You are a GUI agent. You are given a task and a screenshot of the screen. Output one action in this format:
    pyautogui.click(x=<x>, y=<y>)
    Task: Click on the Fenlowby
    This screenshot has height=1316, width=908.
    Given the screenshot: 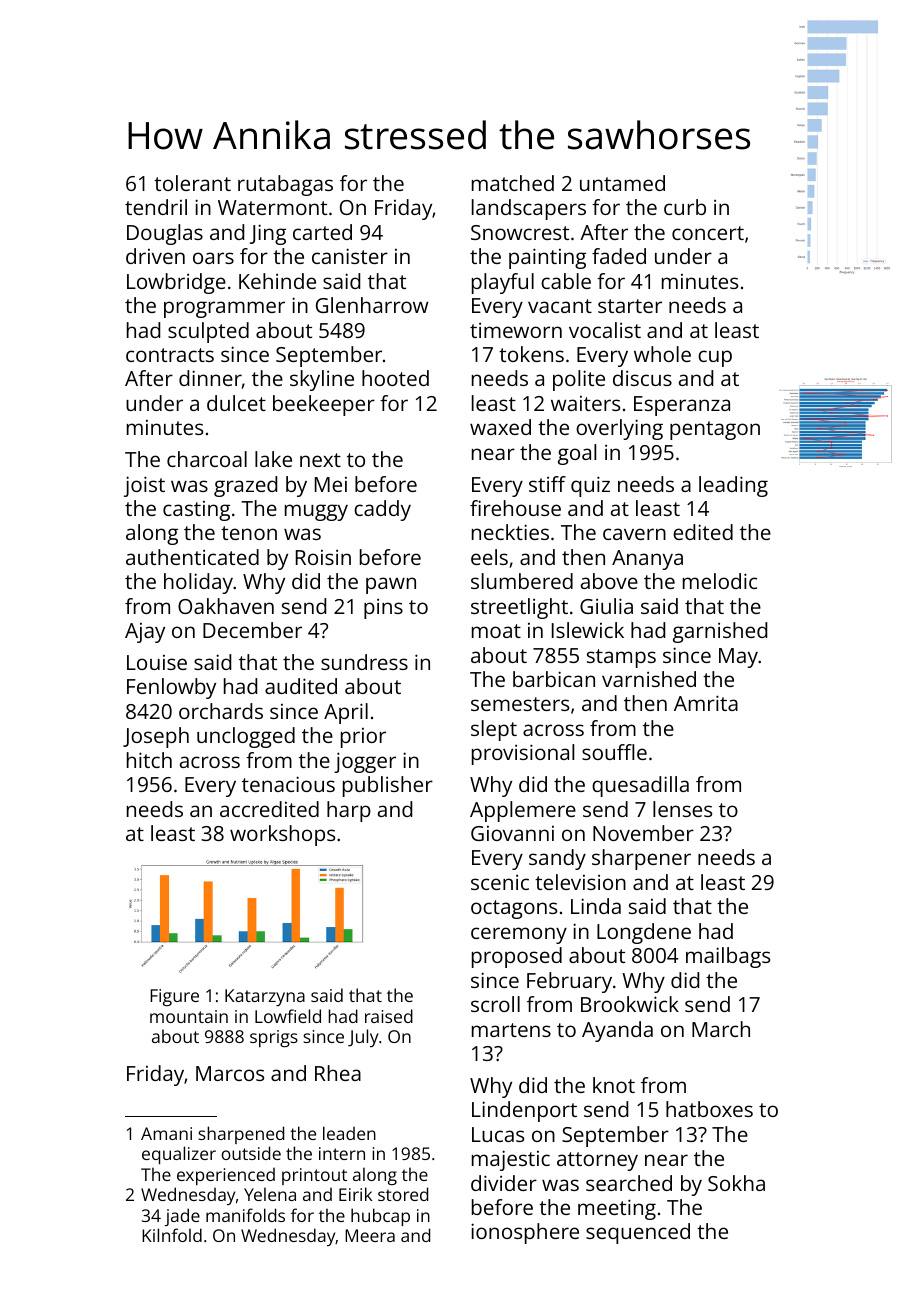 What is the action you would take?
    pyautogui.click(x=171, y=688)
